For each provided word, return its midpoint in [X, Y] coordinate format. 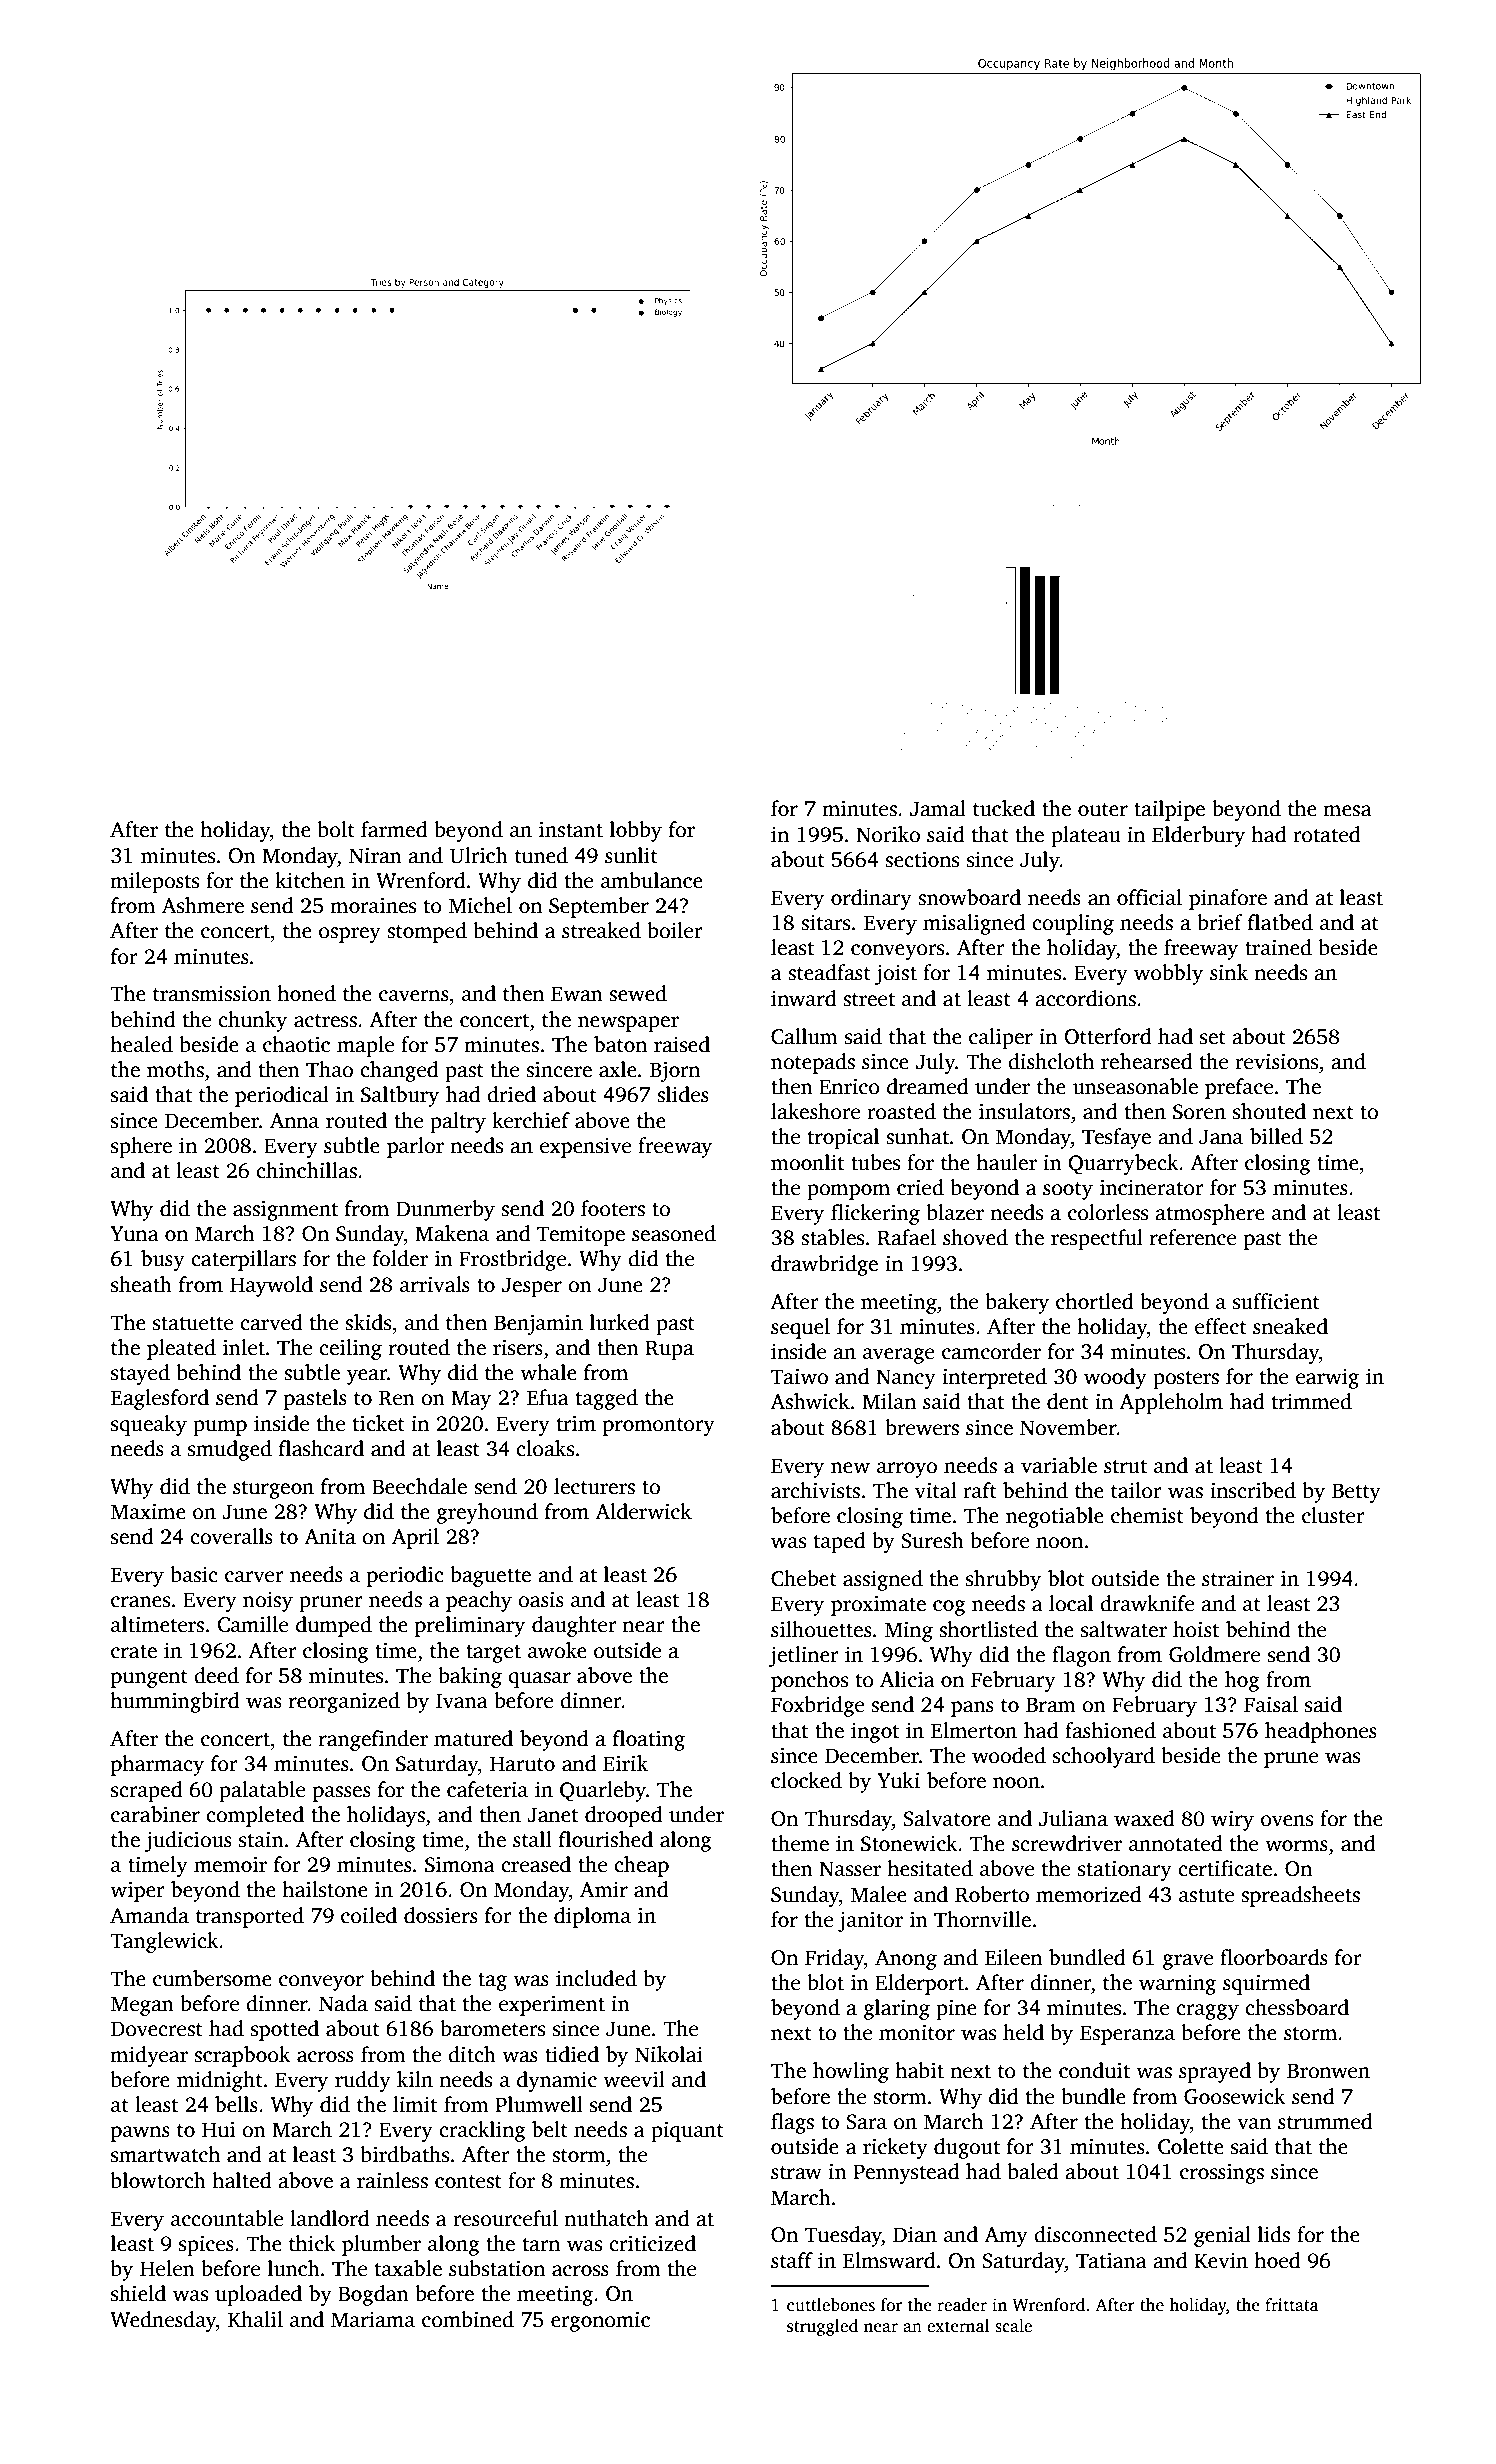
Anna [294, 1121]
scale [1013, 2326]
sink [1229, 972]
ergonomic [600, 2321]
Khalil [255, 2319]
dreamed [928, 1086]
